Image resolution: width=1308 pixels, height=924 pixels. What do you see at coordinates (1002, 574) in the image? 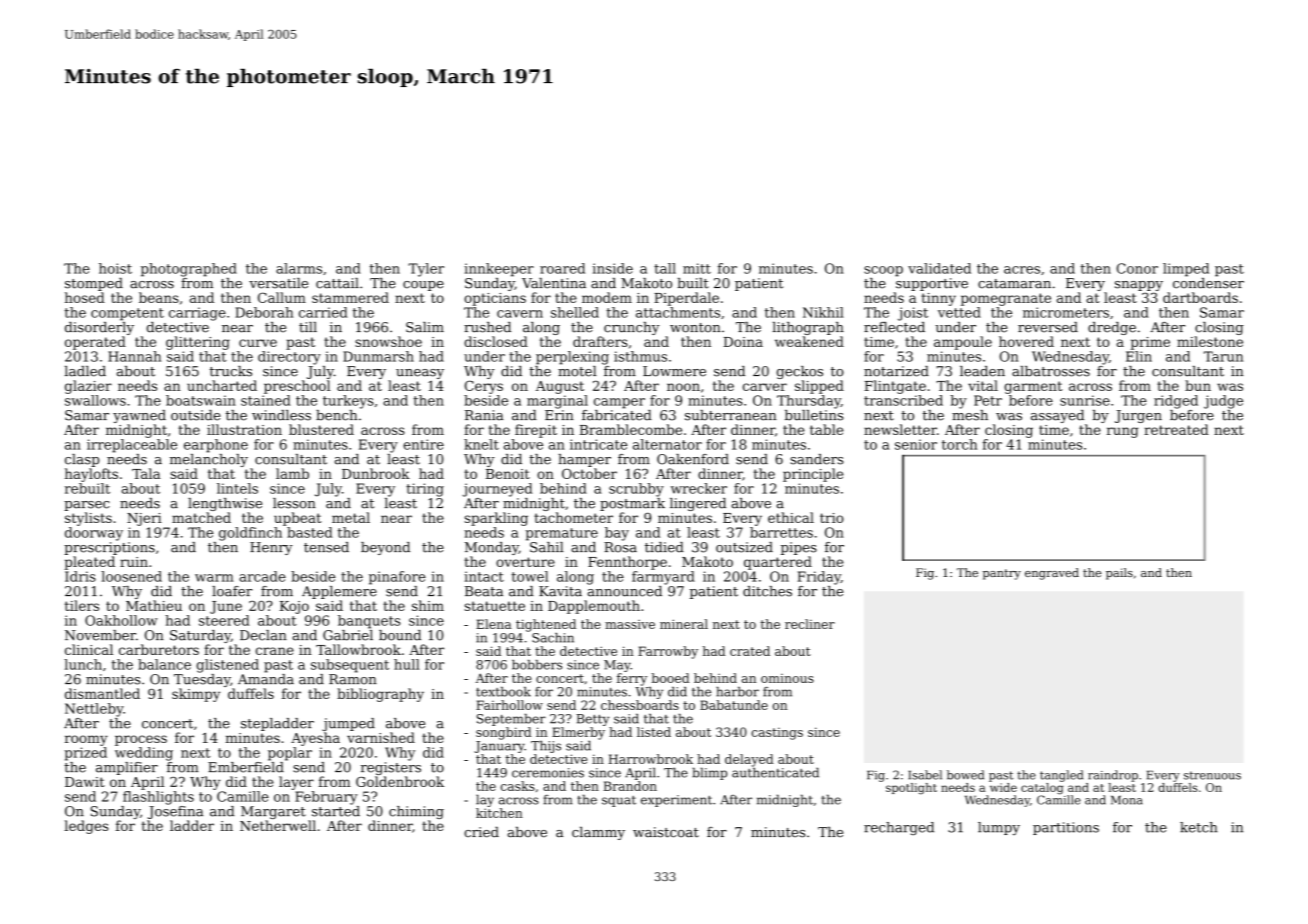
I see `pantry` at bounding box center [1002, 574].
